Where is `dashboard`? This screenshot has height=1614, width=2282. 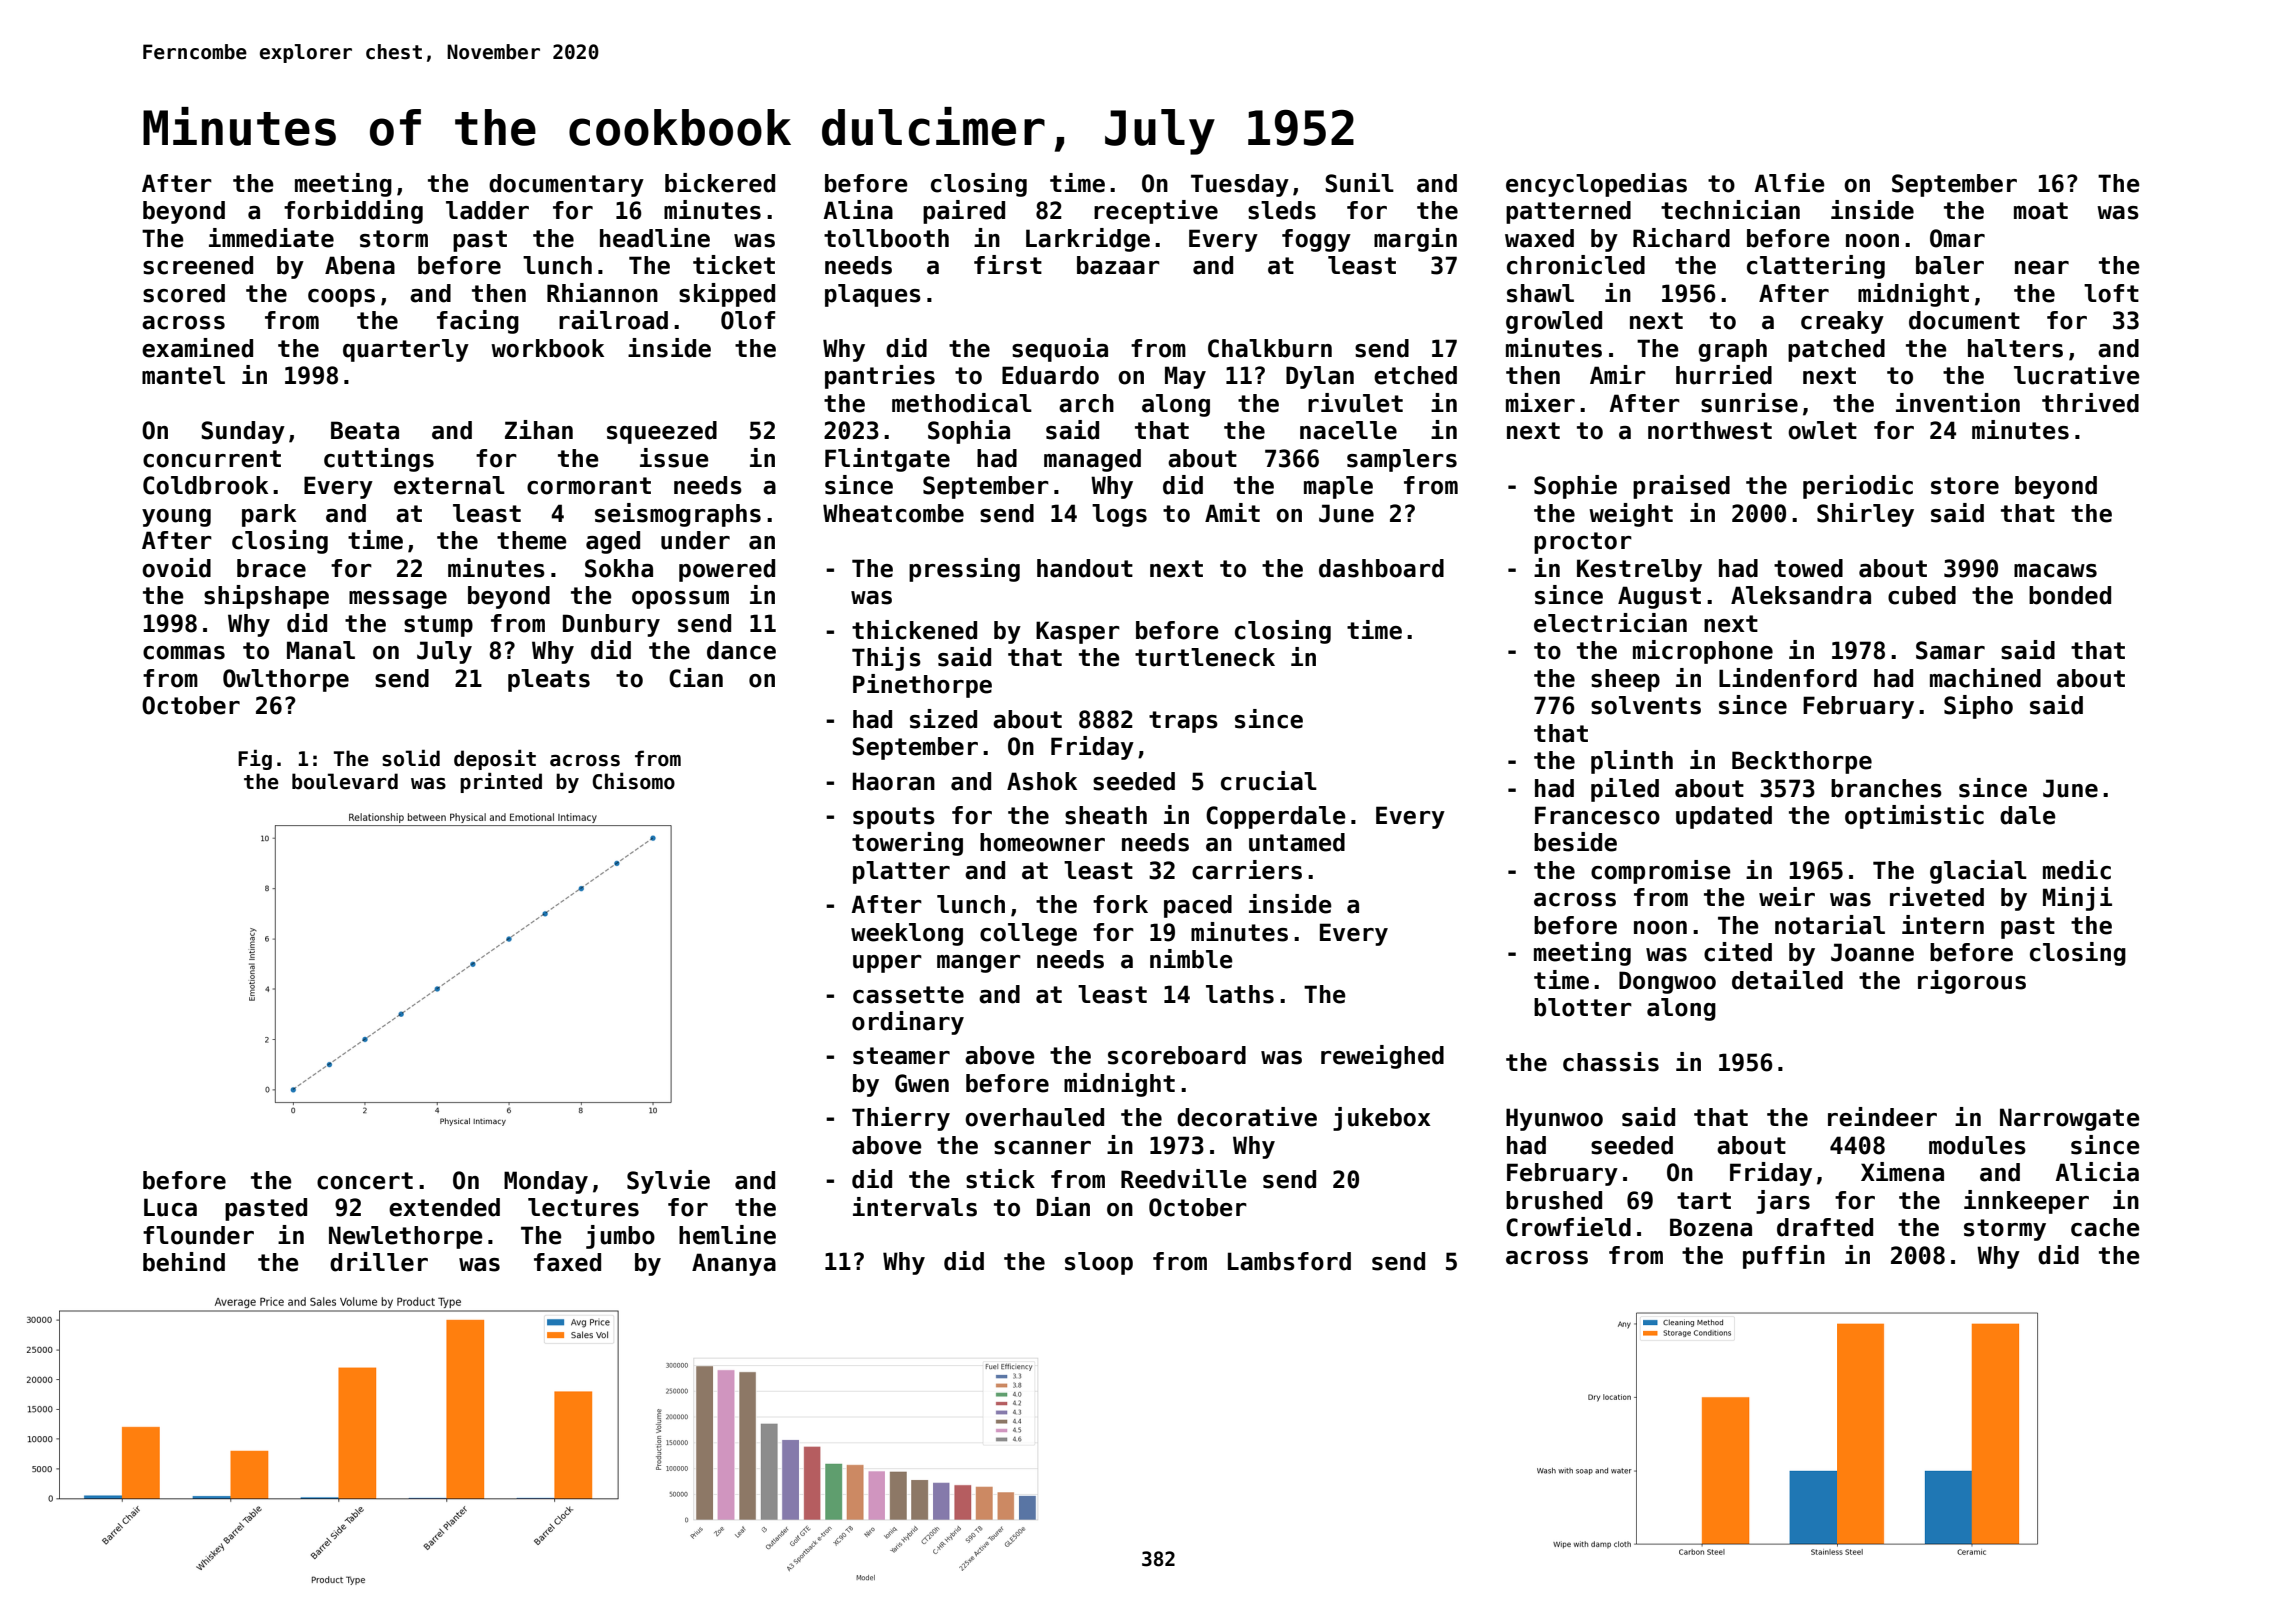 dashboard is located at coordinates (1381, 568).
